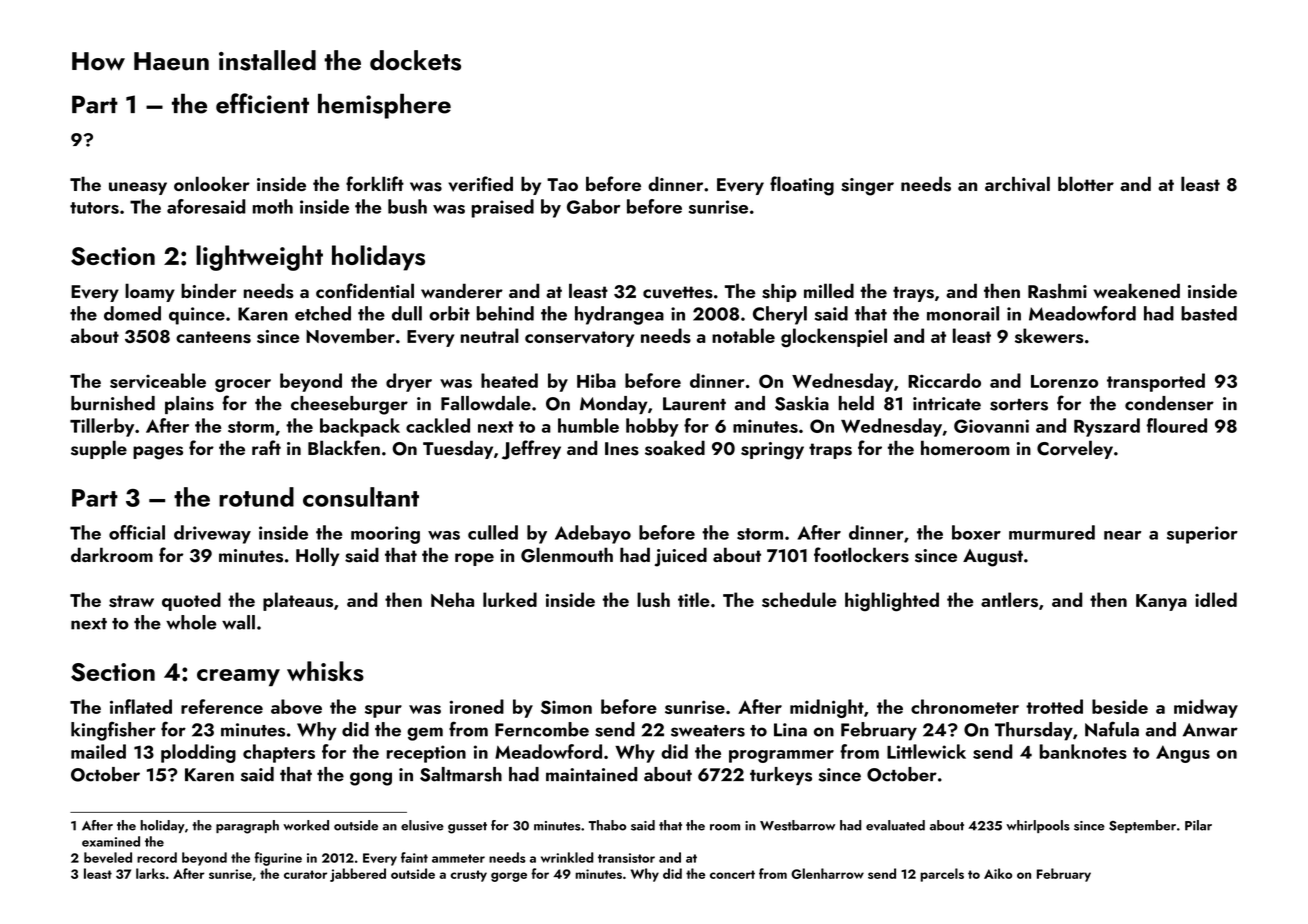 This screenshot has width=1308, height=924. What do you see at coordinates (708, 731) in the screenshot?
I see `sweaters` at bounding box center [708, 731].
